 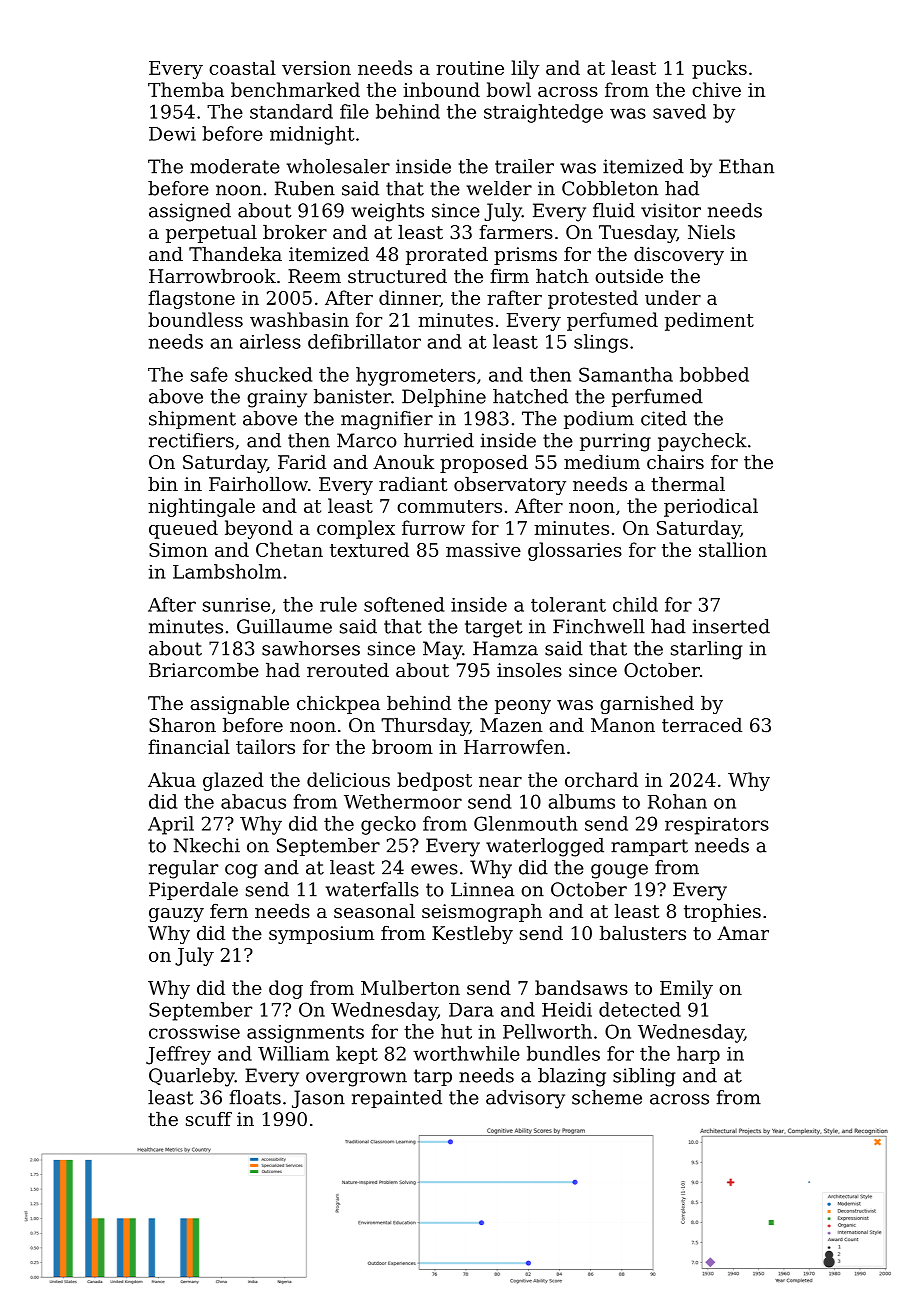 I want to click on scuff, so click(x=209, y=1119).
